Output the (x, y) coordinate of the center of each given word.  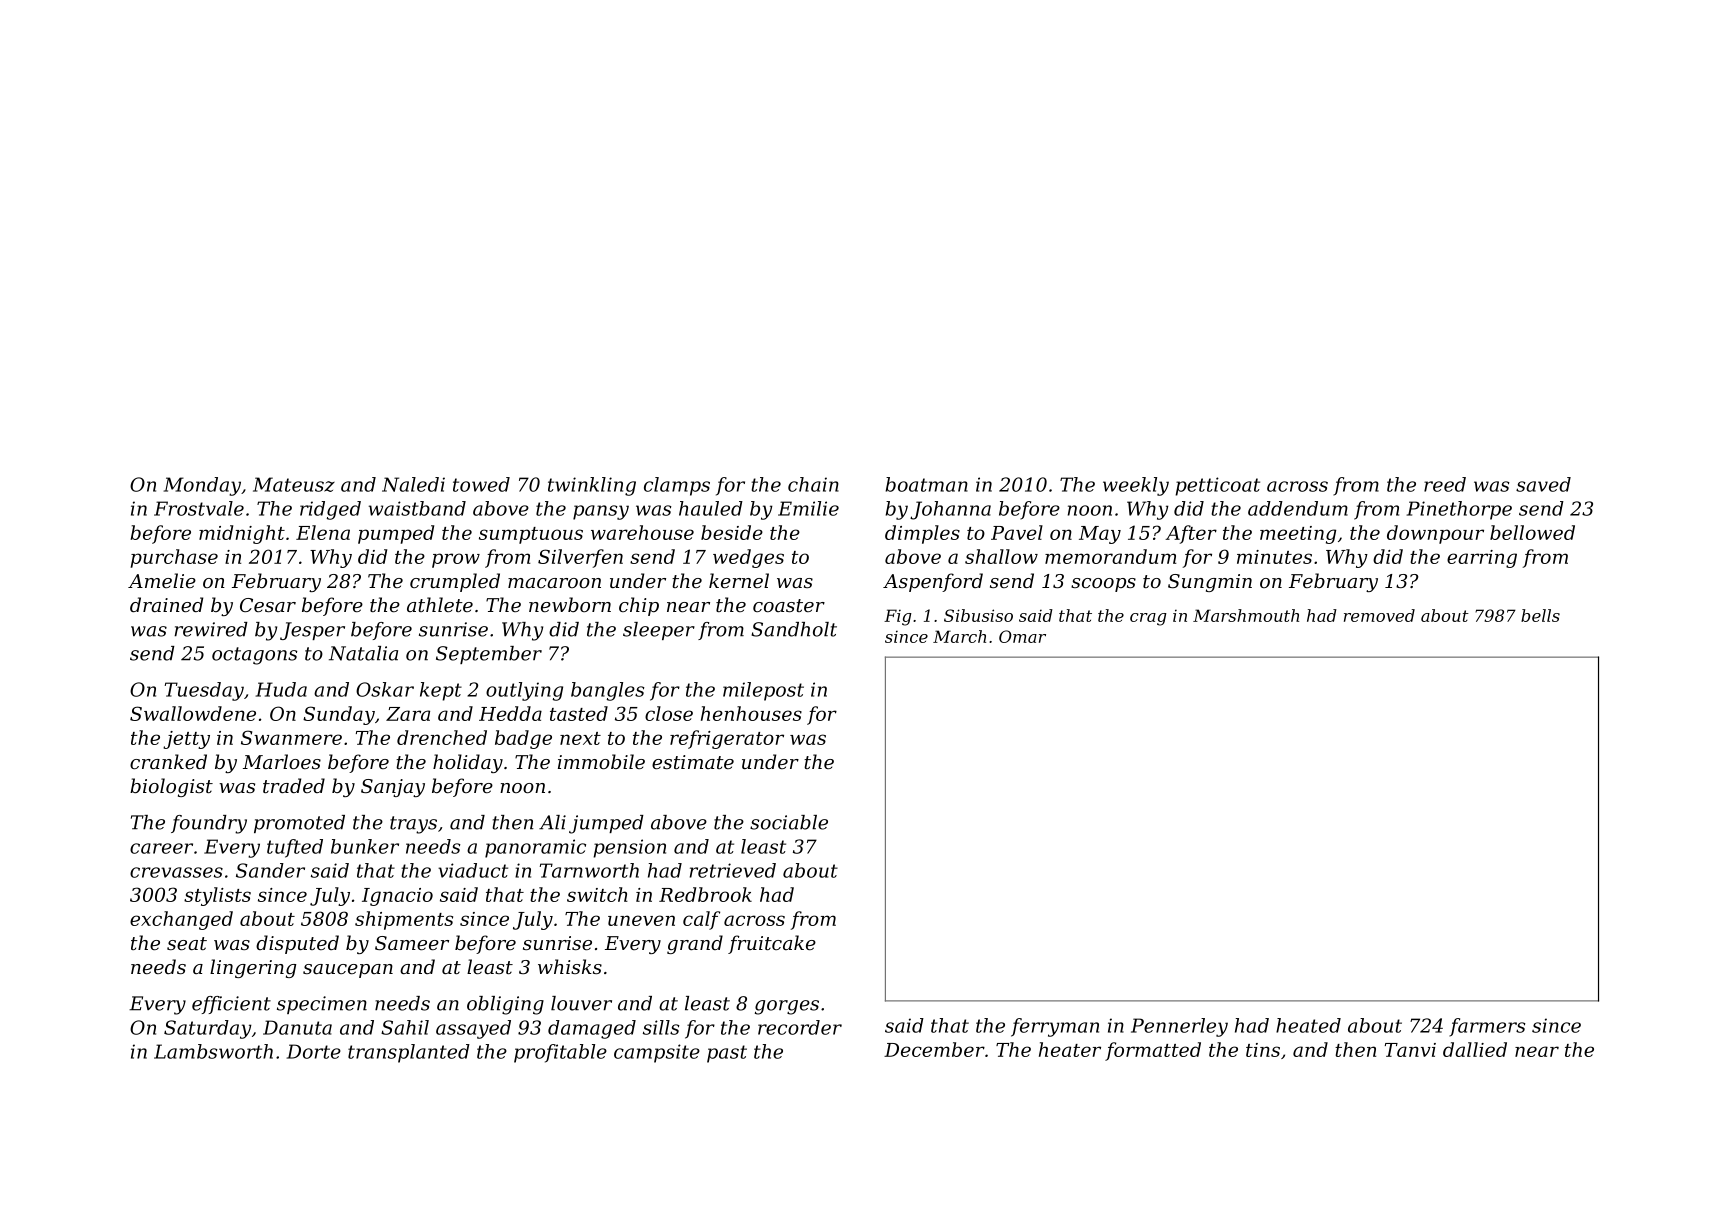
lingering (253, 968)
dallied (1475, 1049)
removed (1379, 615)
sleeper (659, 631)
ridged (330, 510)
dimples (922, 534)
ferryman (1055, 1027)
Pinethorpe (1459, 510)
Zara (408, 714)
